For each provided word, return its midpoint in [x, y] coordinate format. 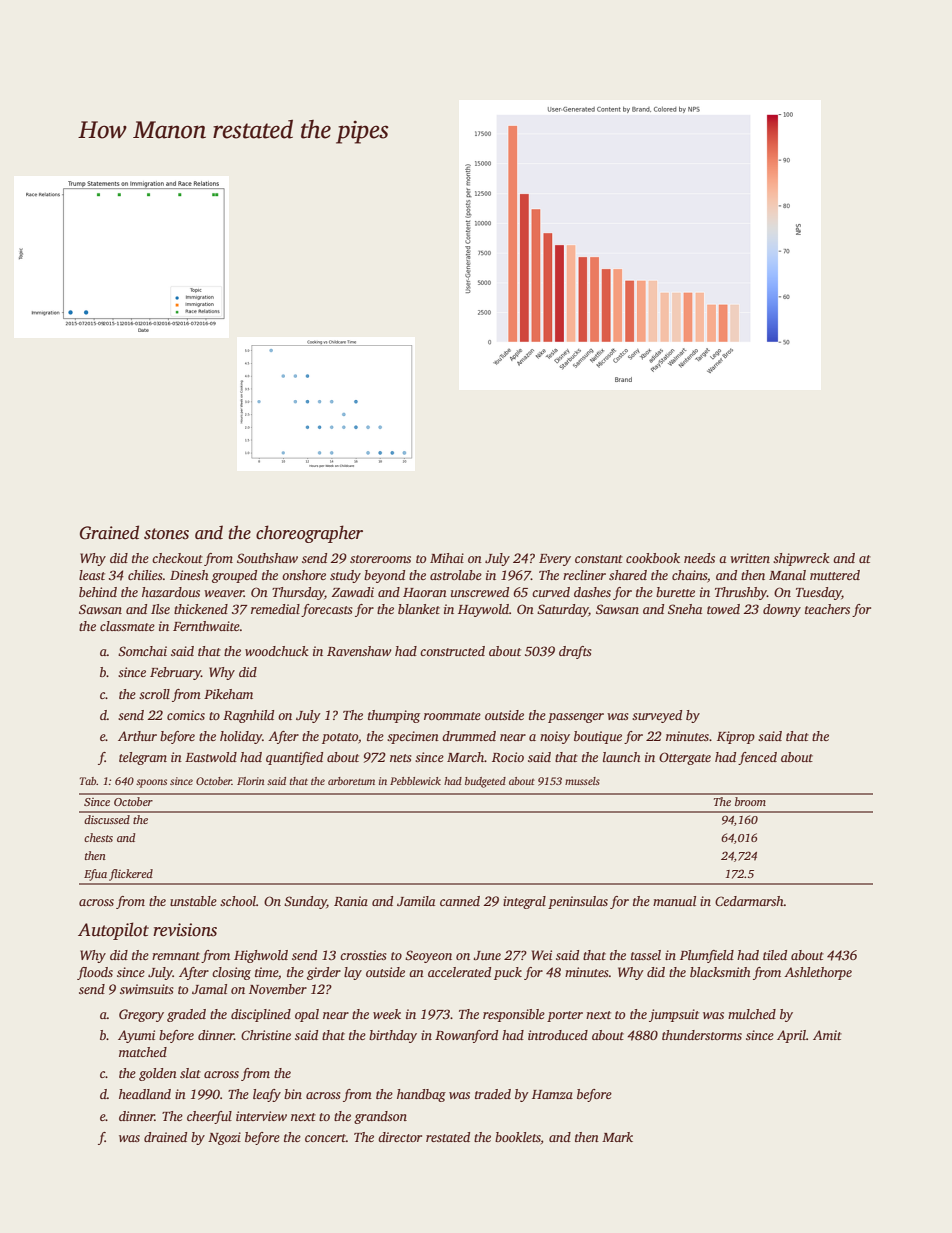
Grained [109, 532]
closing [231, 973]
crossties [363, 955]
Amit [827, 1035]
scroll [154, 694]
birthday [393, 1036]
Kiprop [736, 737]
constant [599, 559]
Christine [266, 1035]
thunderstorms [702, 1035]
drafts [575, 652]
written [750, 558]
